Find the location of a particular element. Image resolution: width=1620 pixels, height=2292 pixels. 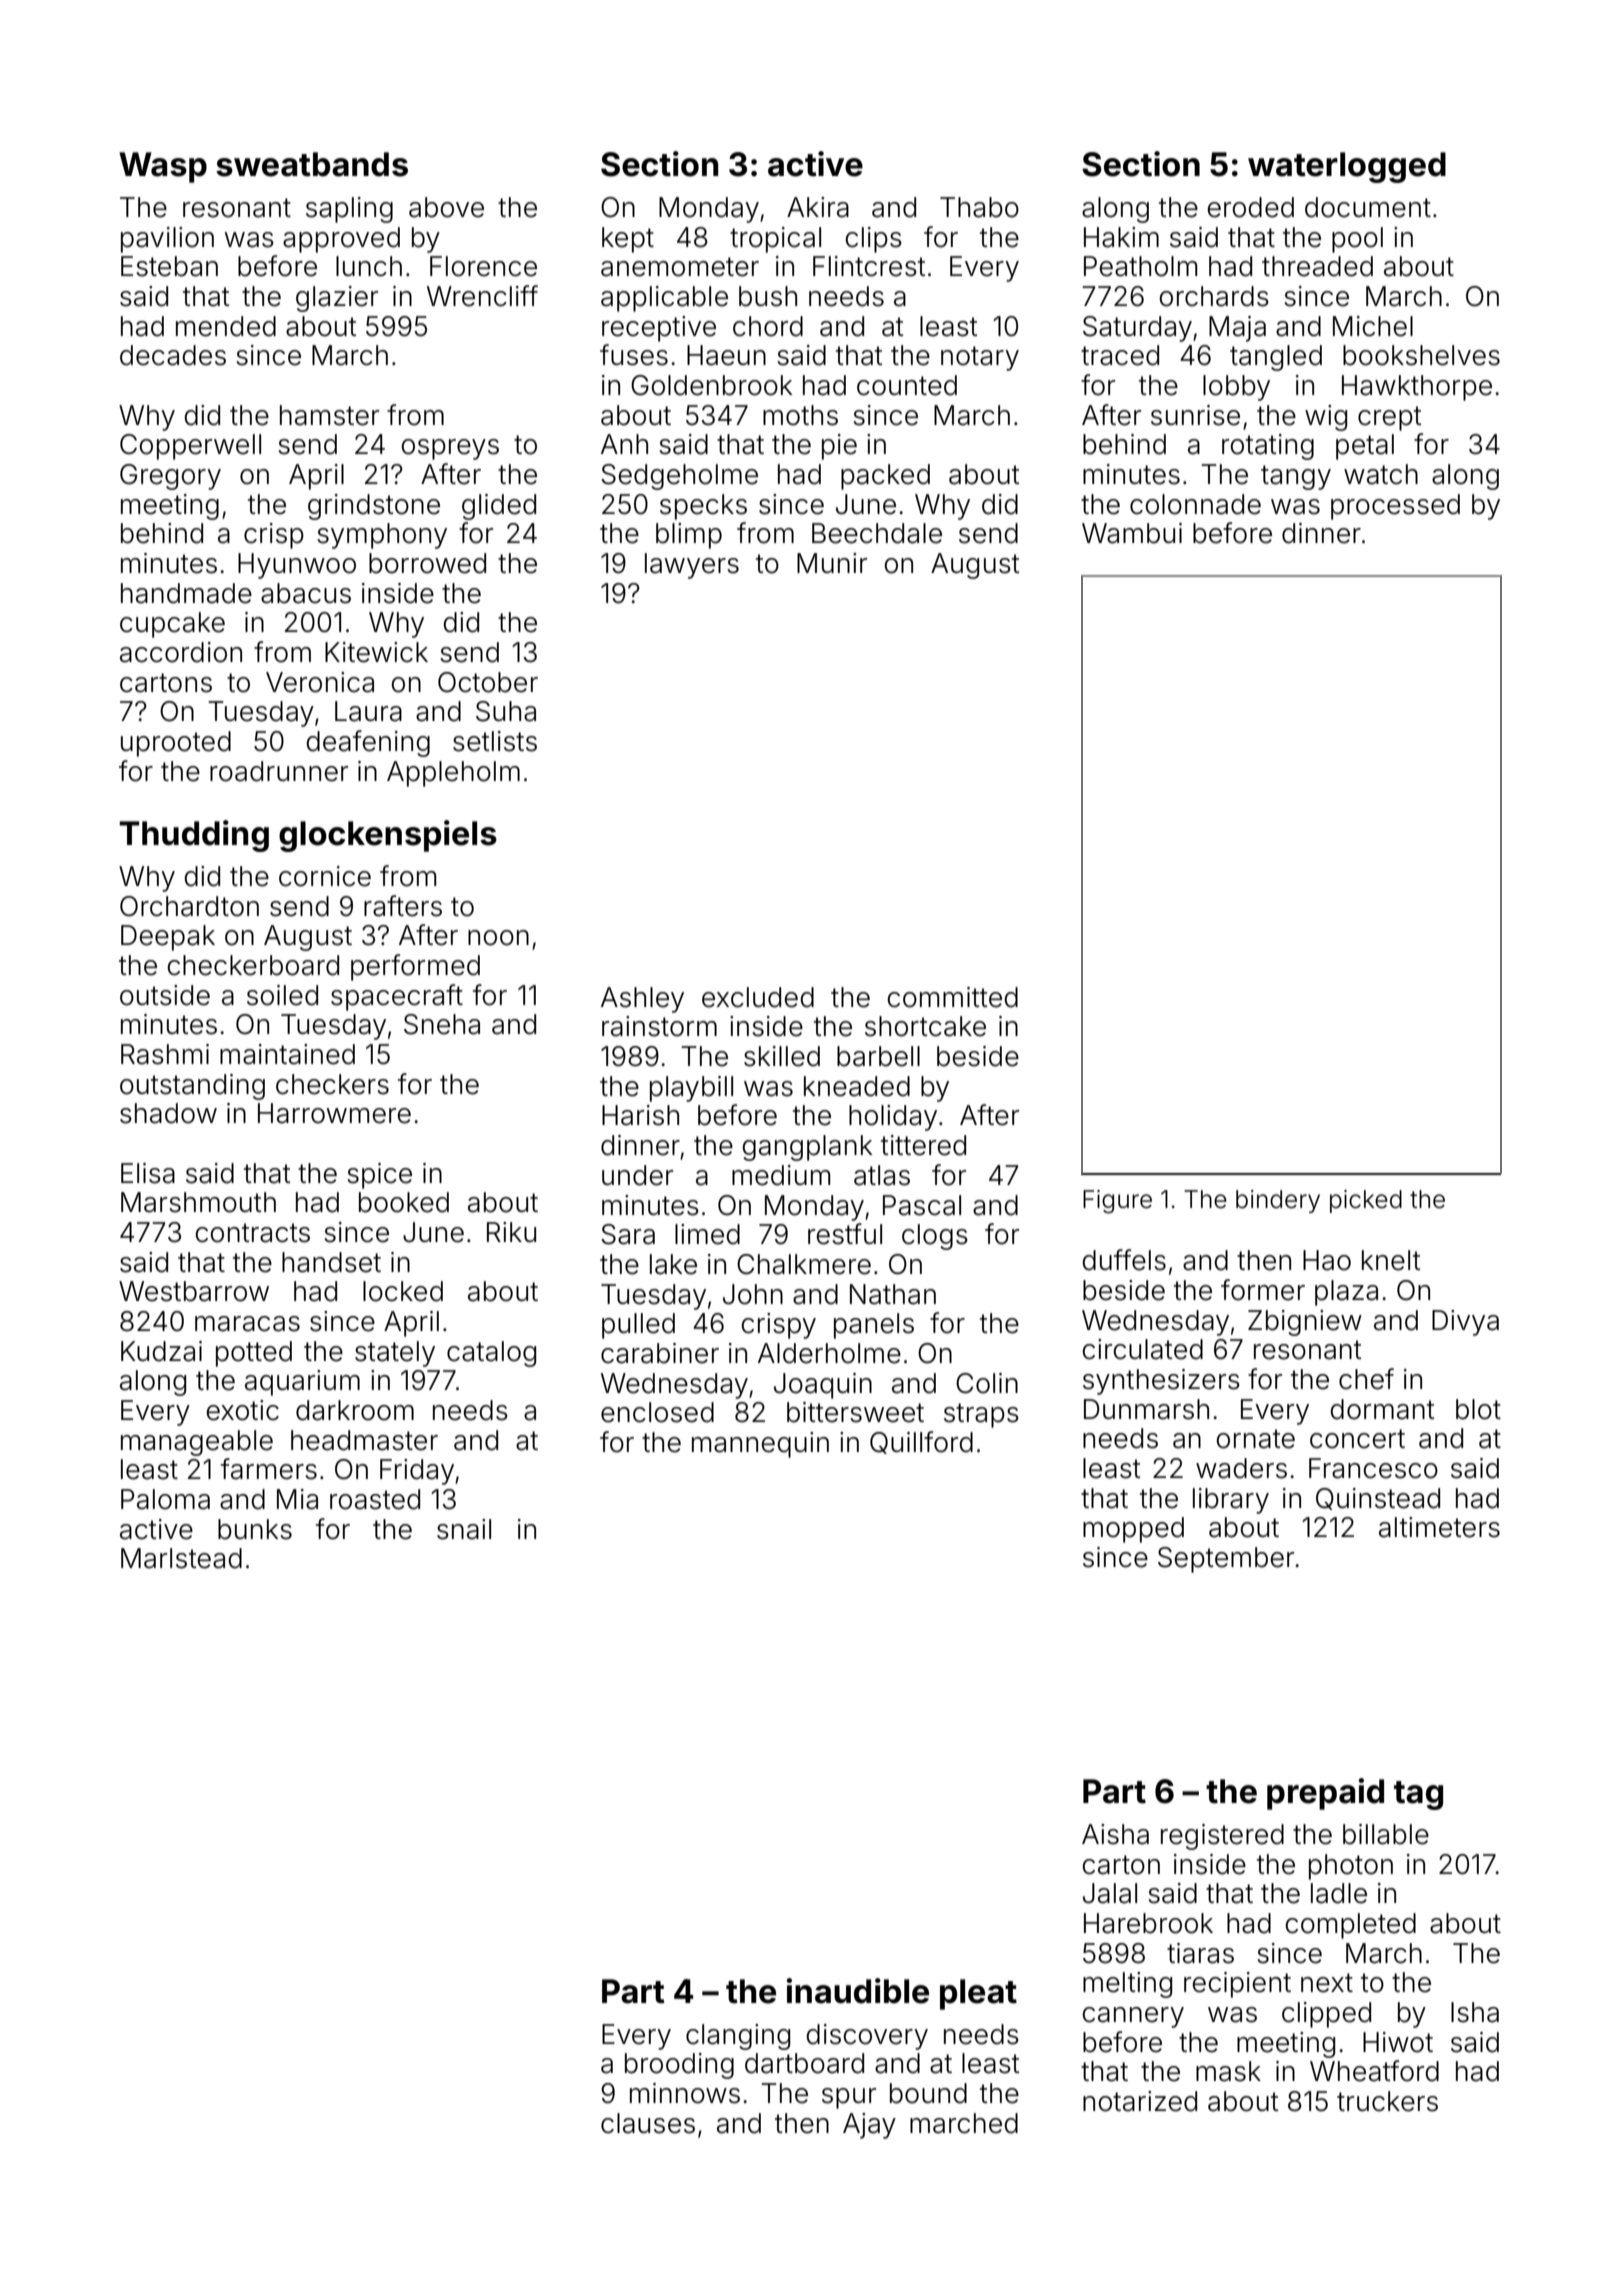

clauses is located at coordinates (648, 2123).
